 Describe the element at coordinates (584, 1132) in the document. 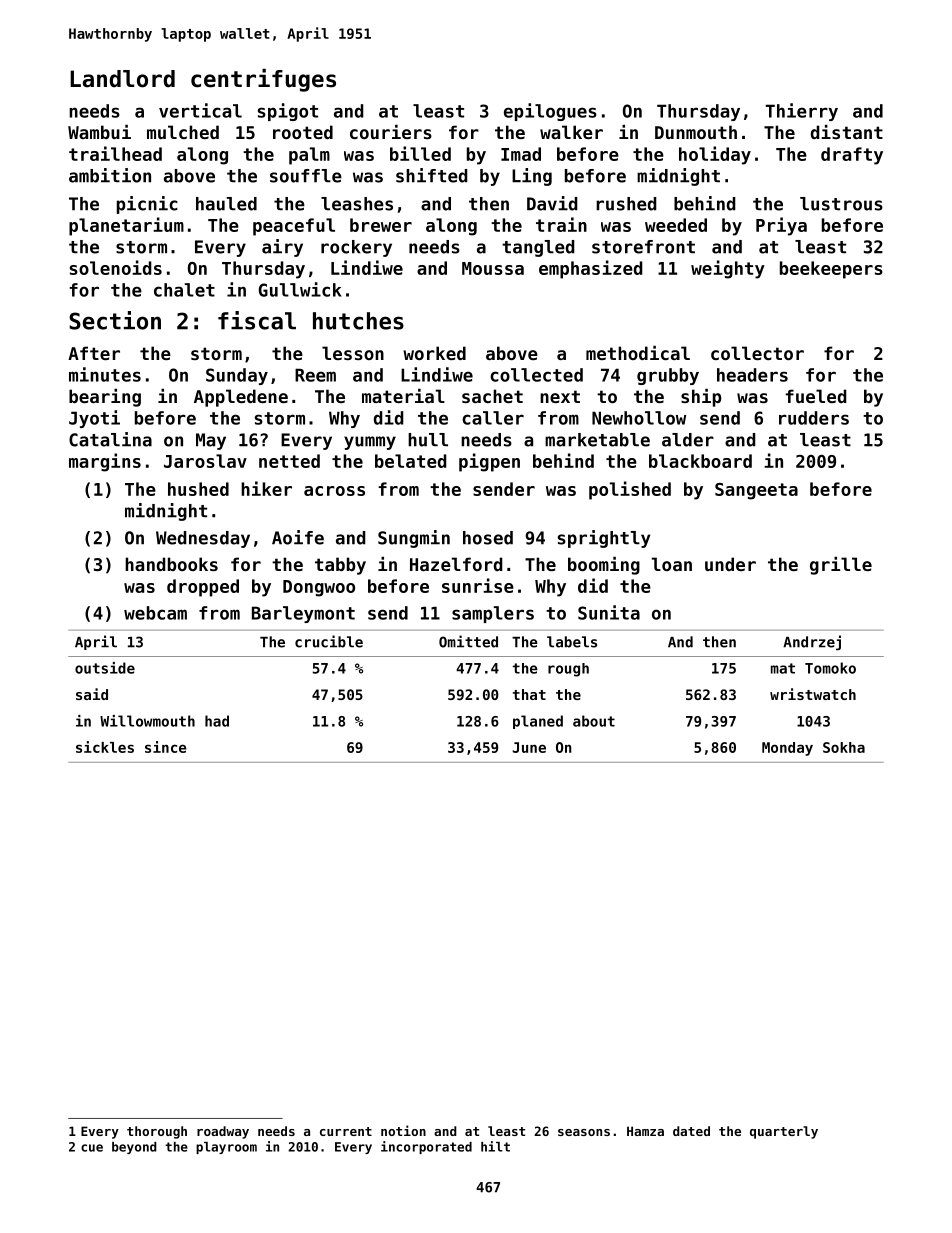

I see `seasons` at that location.
